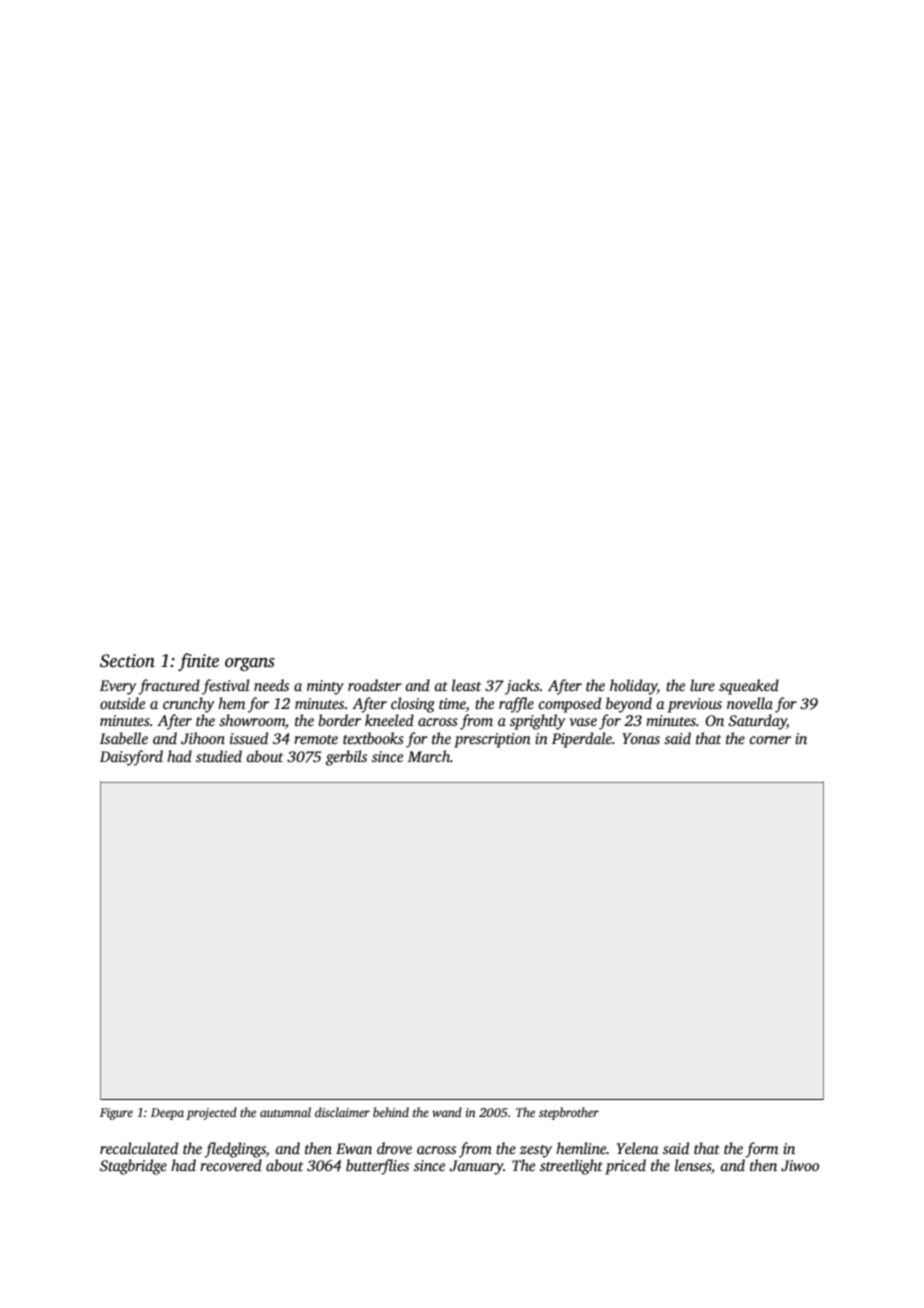  What do you see at coordinates (429, 756) in the image?
I see `March` at bounding box center [429, 756].
